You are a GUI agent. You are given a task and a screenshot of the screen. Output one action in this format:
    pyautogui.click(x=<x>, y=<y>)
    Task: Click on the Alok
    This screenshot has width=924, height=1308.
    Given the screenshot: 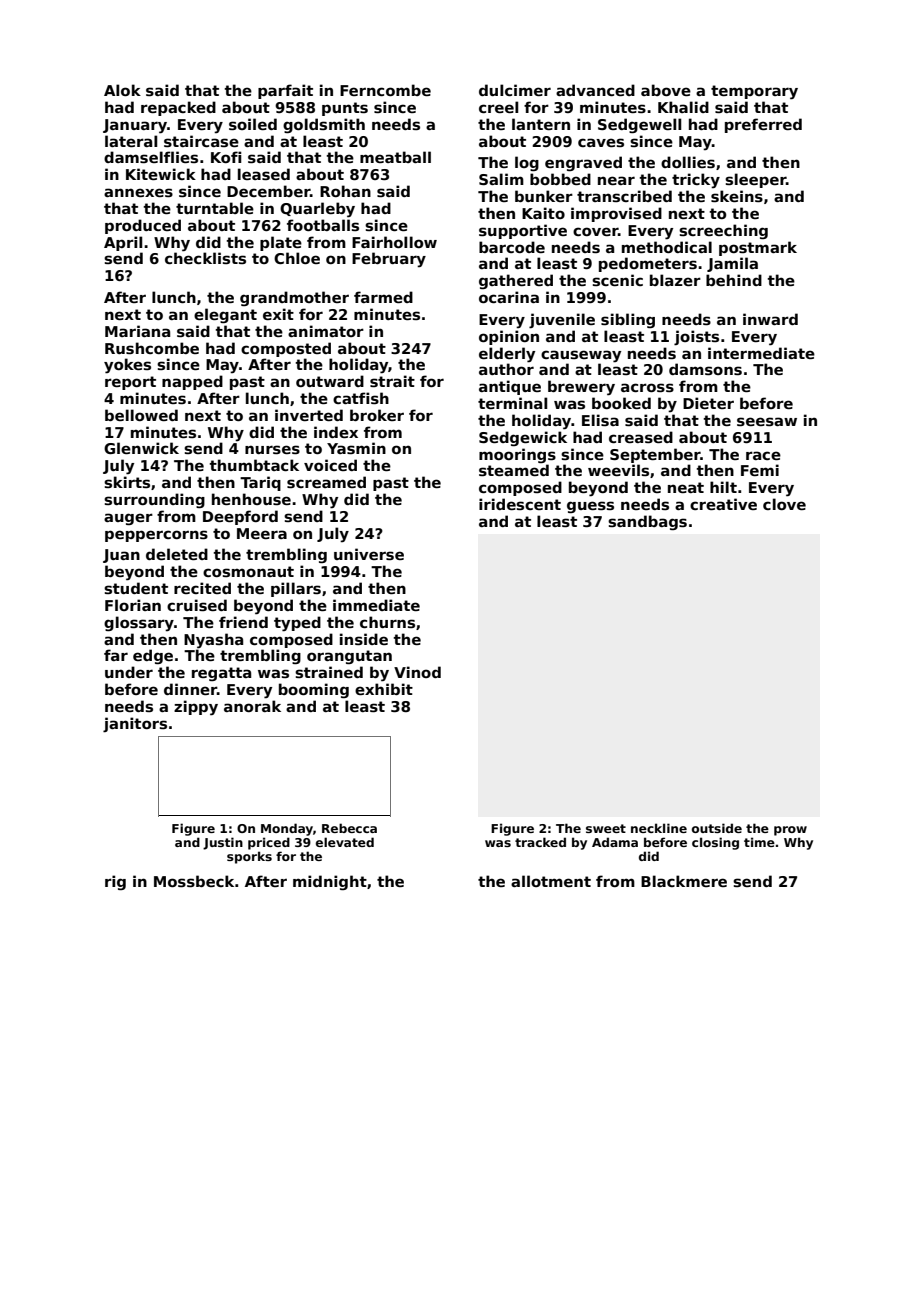 What is the action you would take?
    pyautogui.click(x=122, y=90)
